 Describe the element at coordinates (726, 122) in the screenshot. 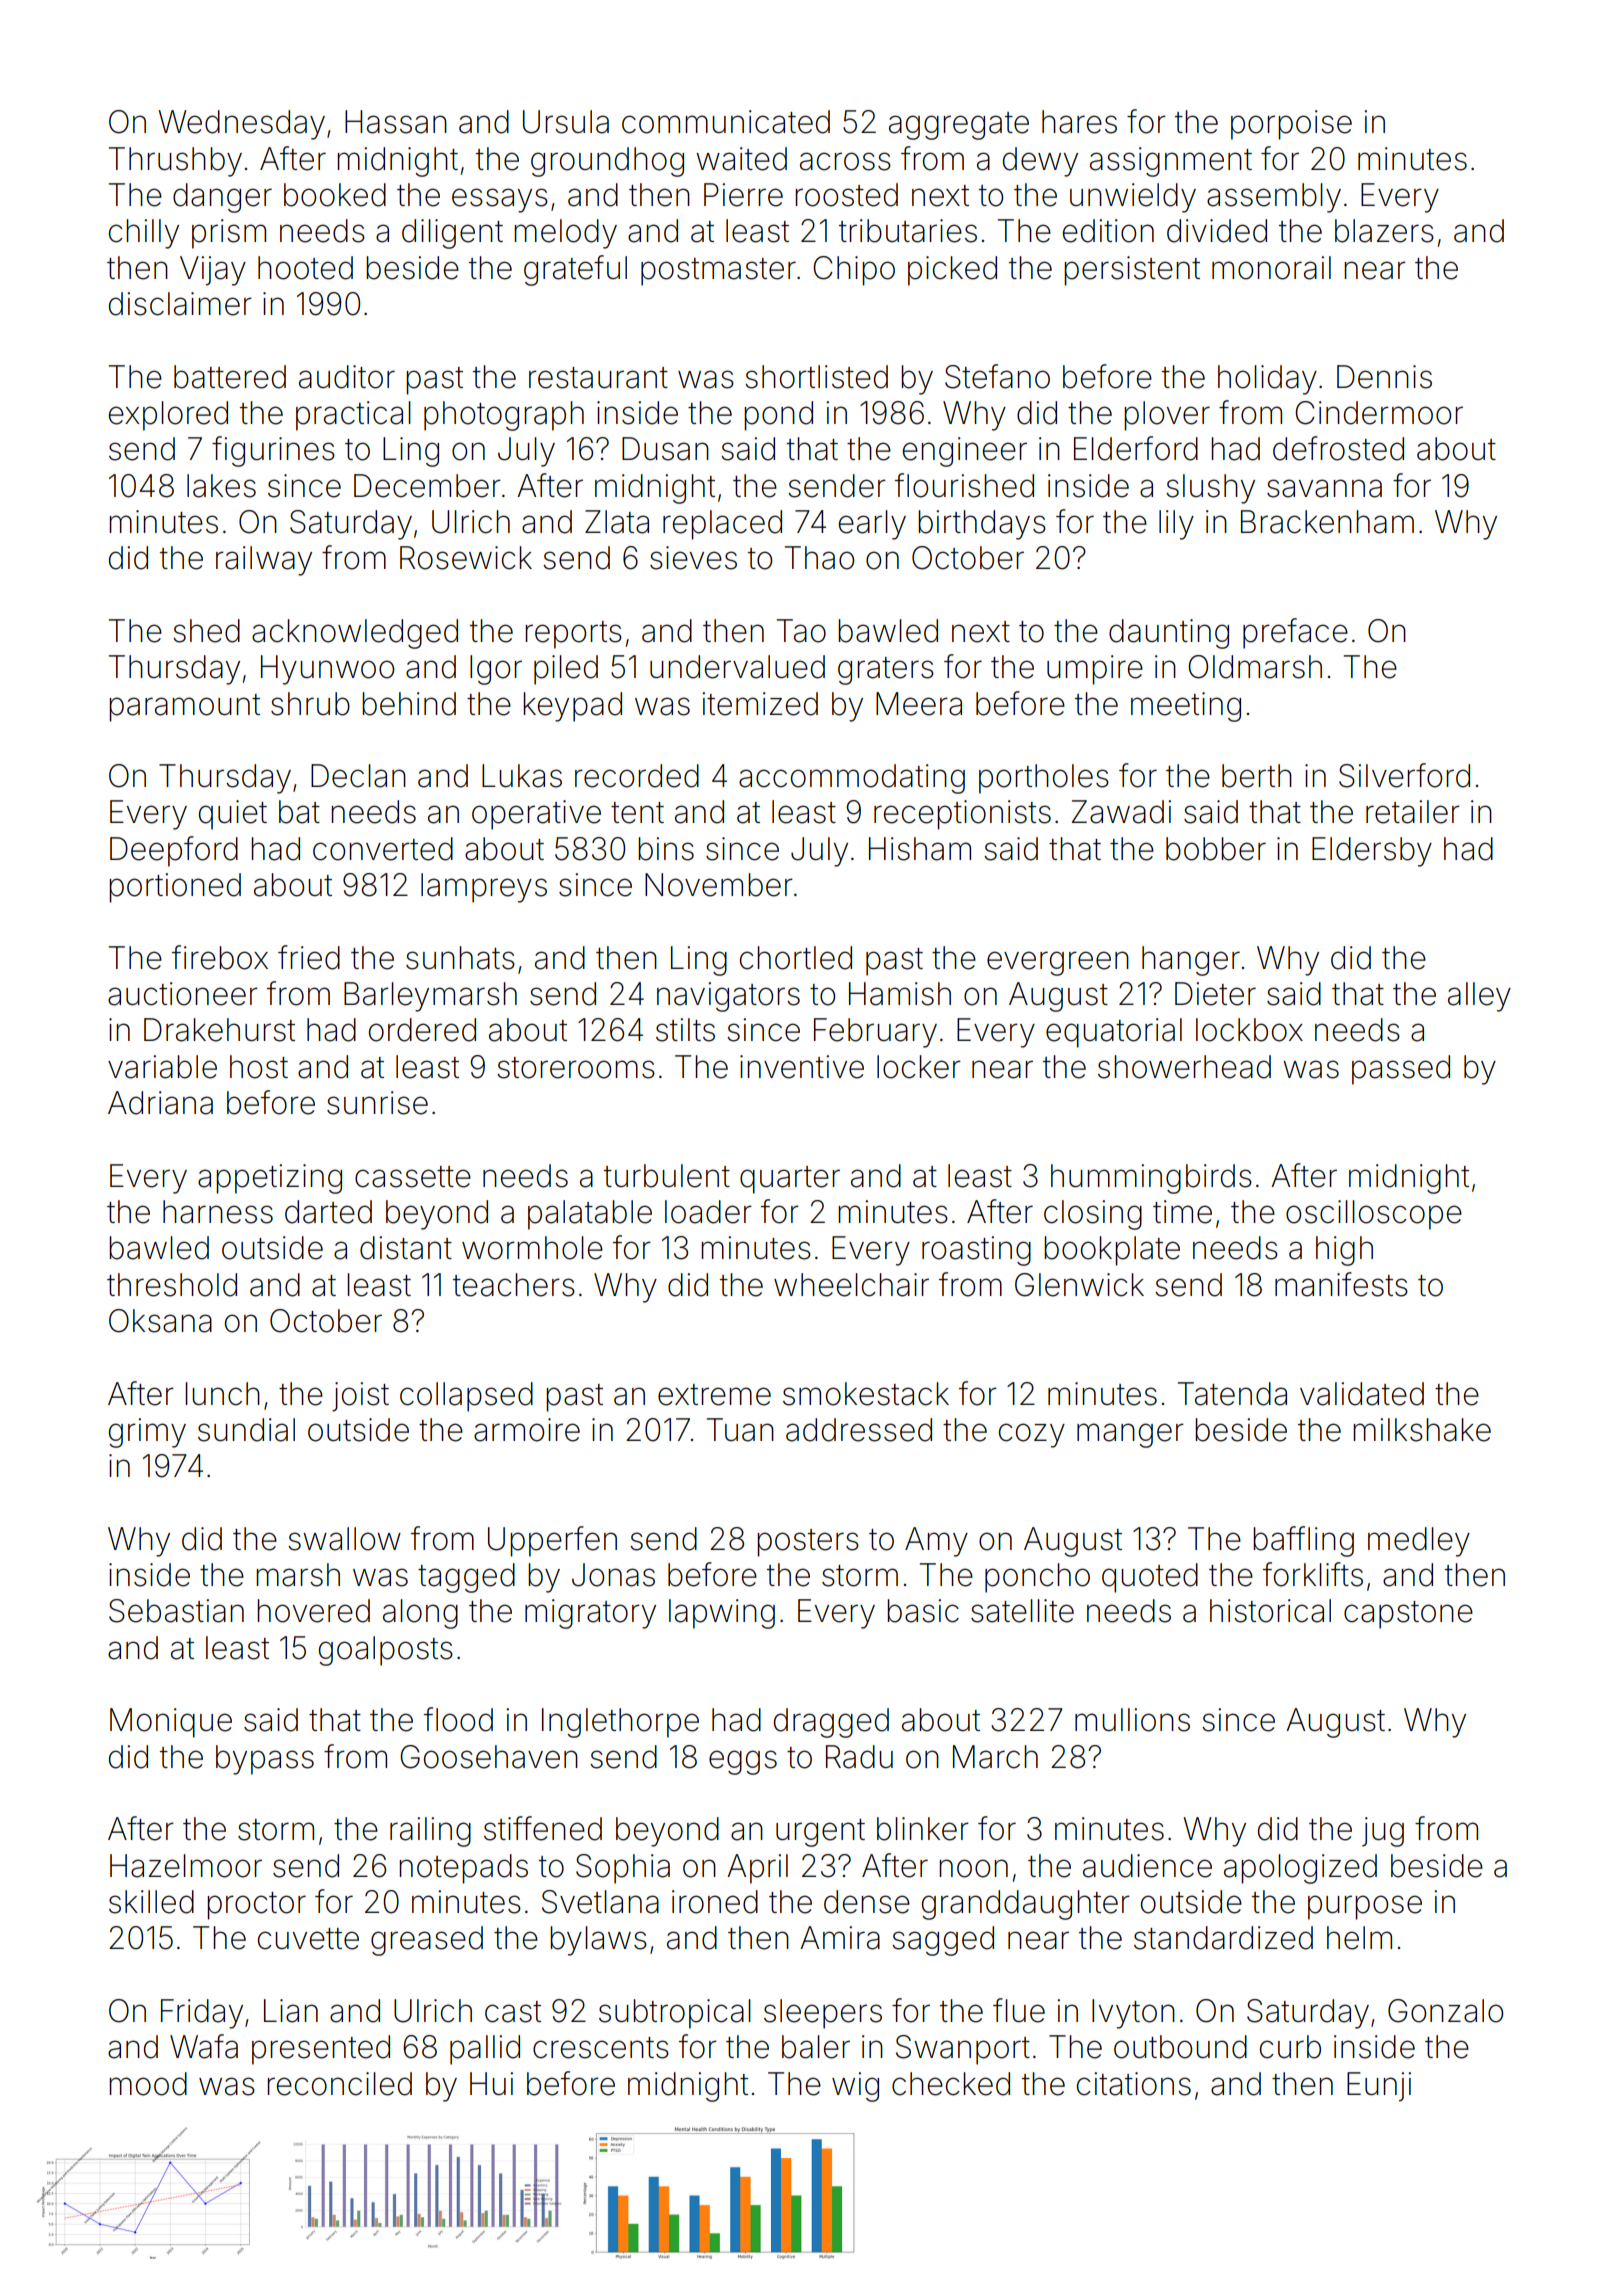

I see `communicated` at that location.
